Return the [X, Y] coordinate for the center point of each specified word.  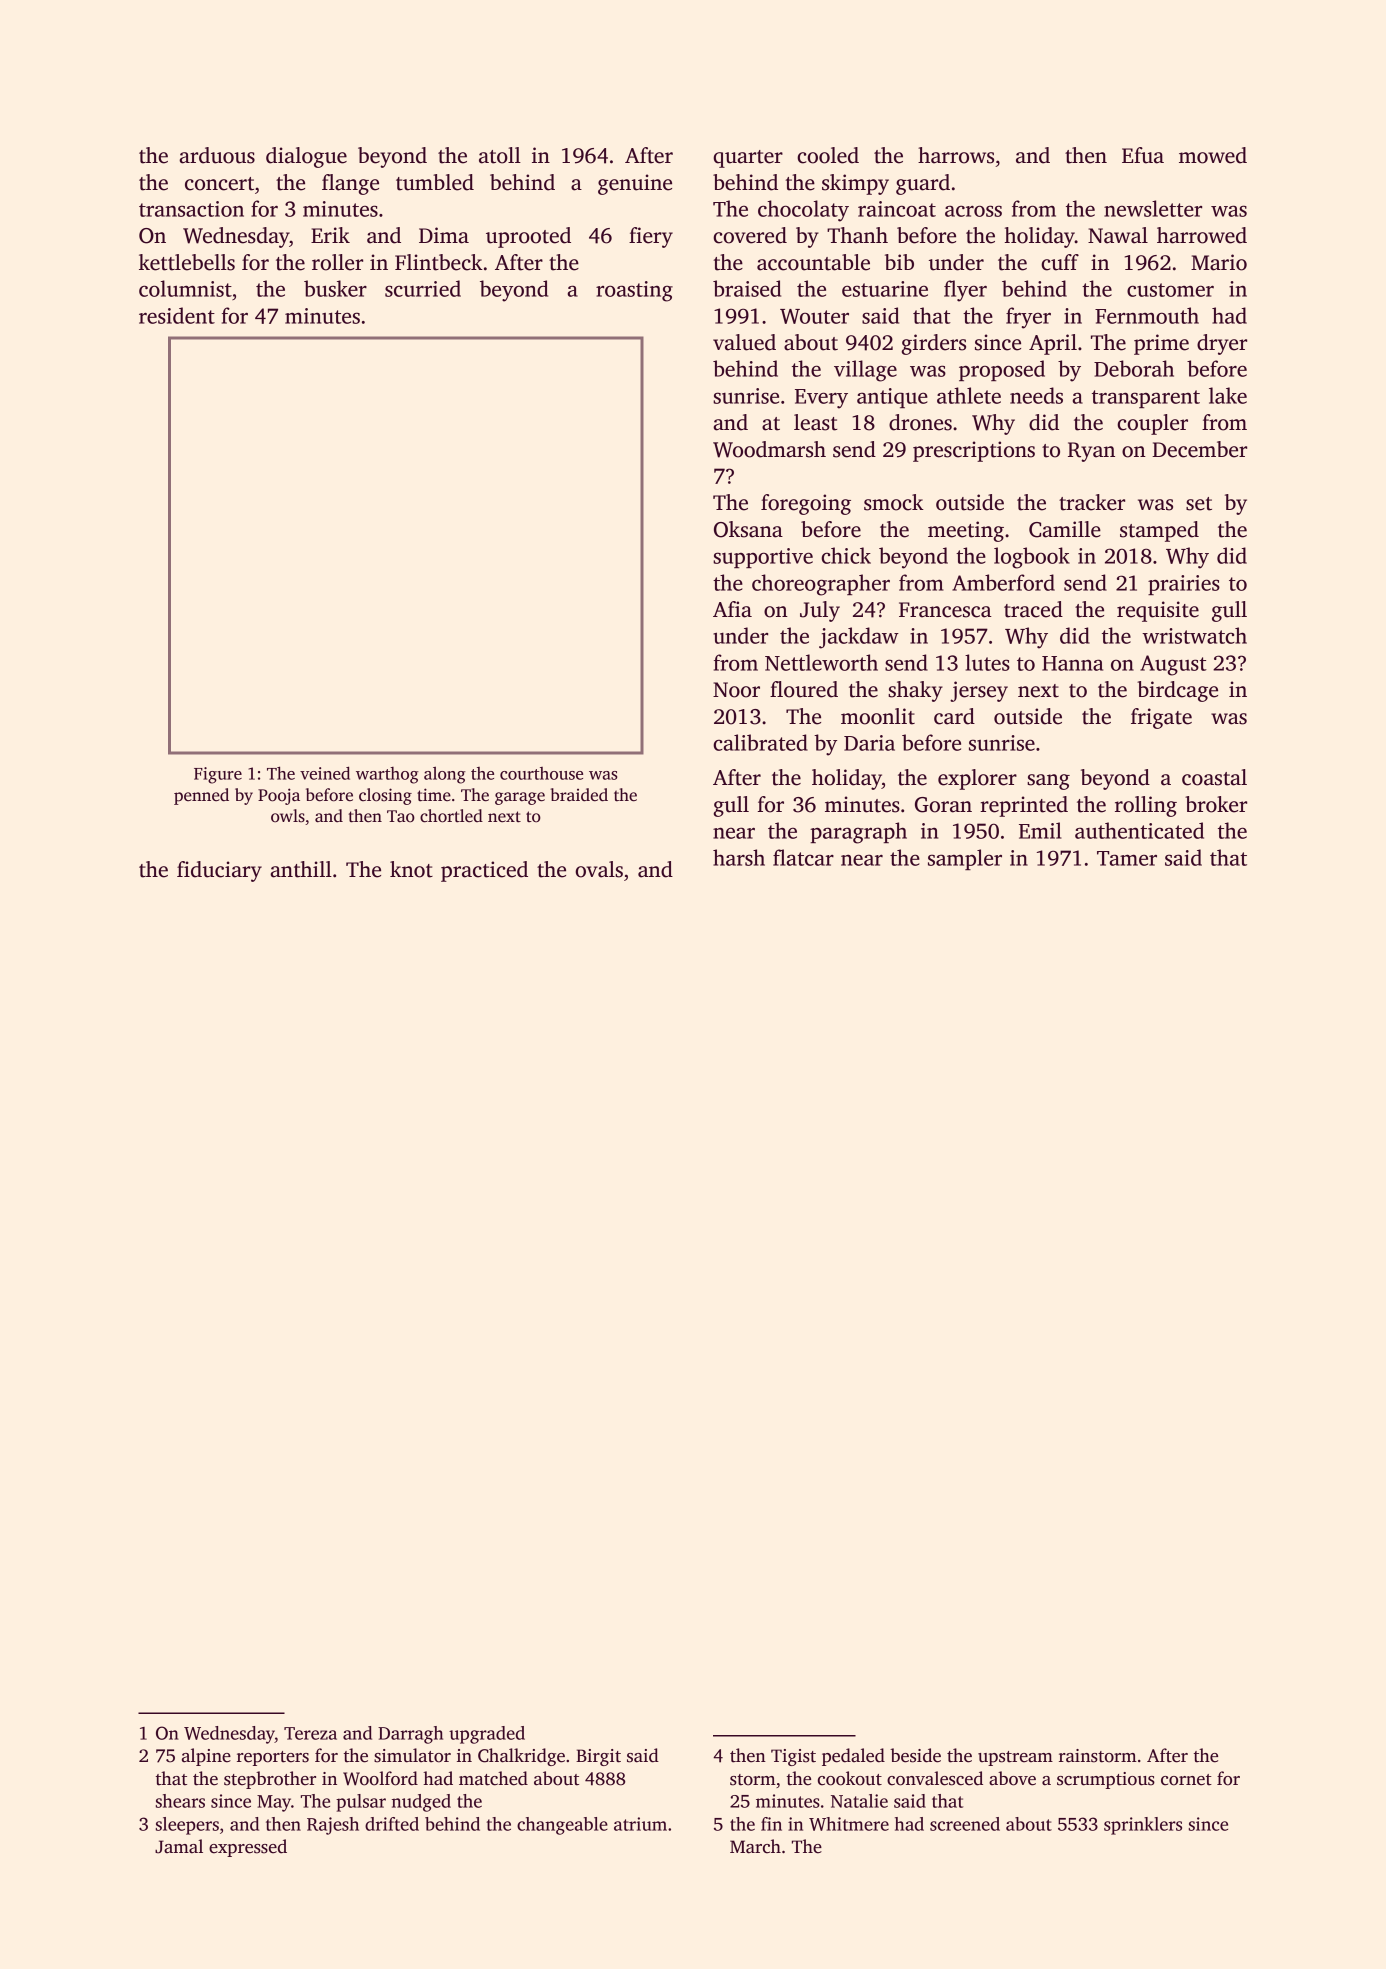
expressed [248, 1848]
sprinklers [1143, 1826]
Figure [218, 775]
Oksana [748, 529]
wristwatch [1194, 635]
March [755, 1846]
